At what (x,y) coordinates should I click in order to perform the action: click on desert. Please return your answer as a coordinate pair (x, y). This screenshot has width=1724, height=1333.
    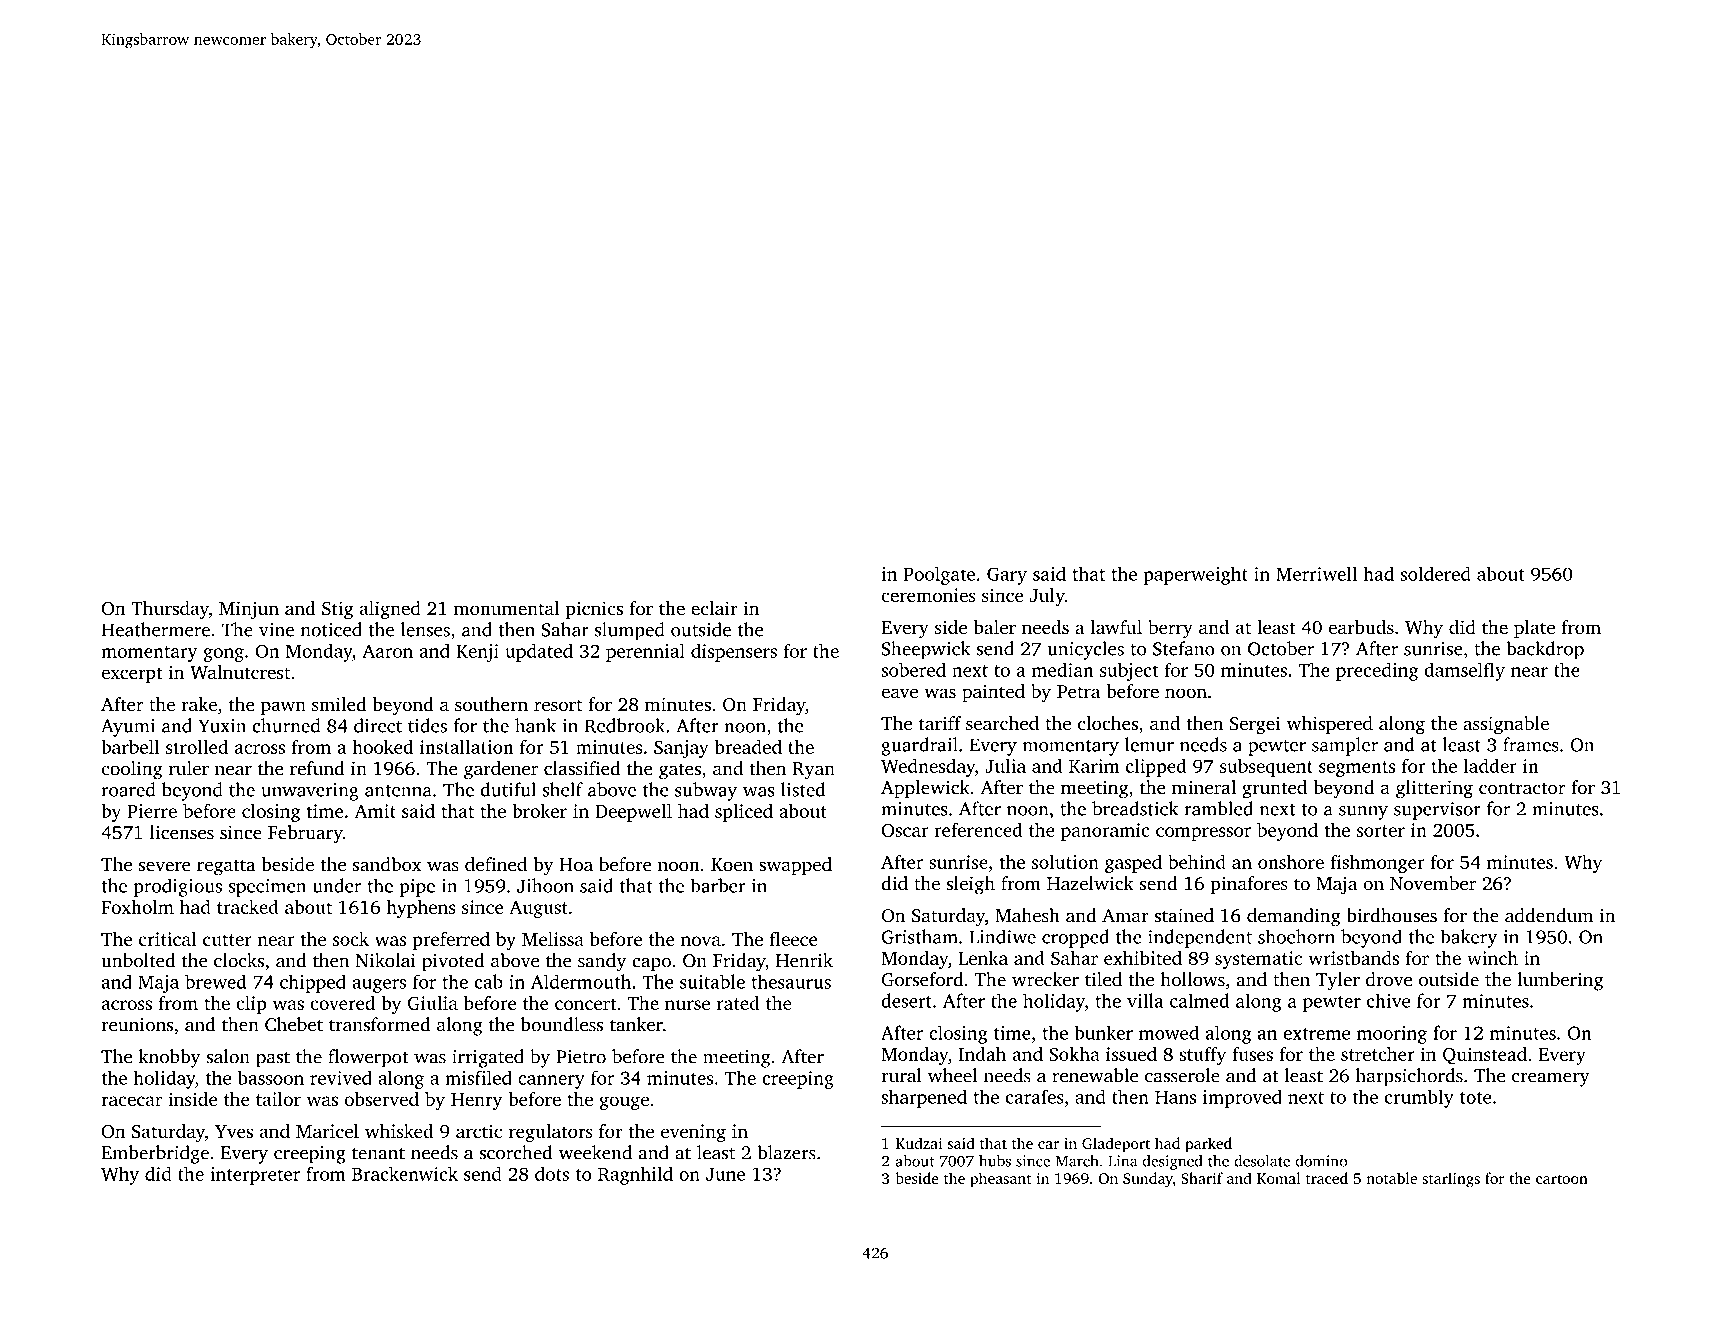
    Looking at the image, I should click on (906, 1000).
